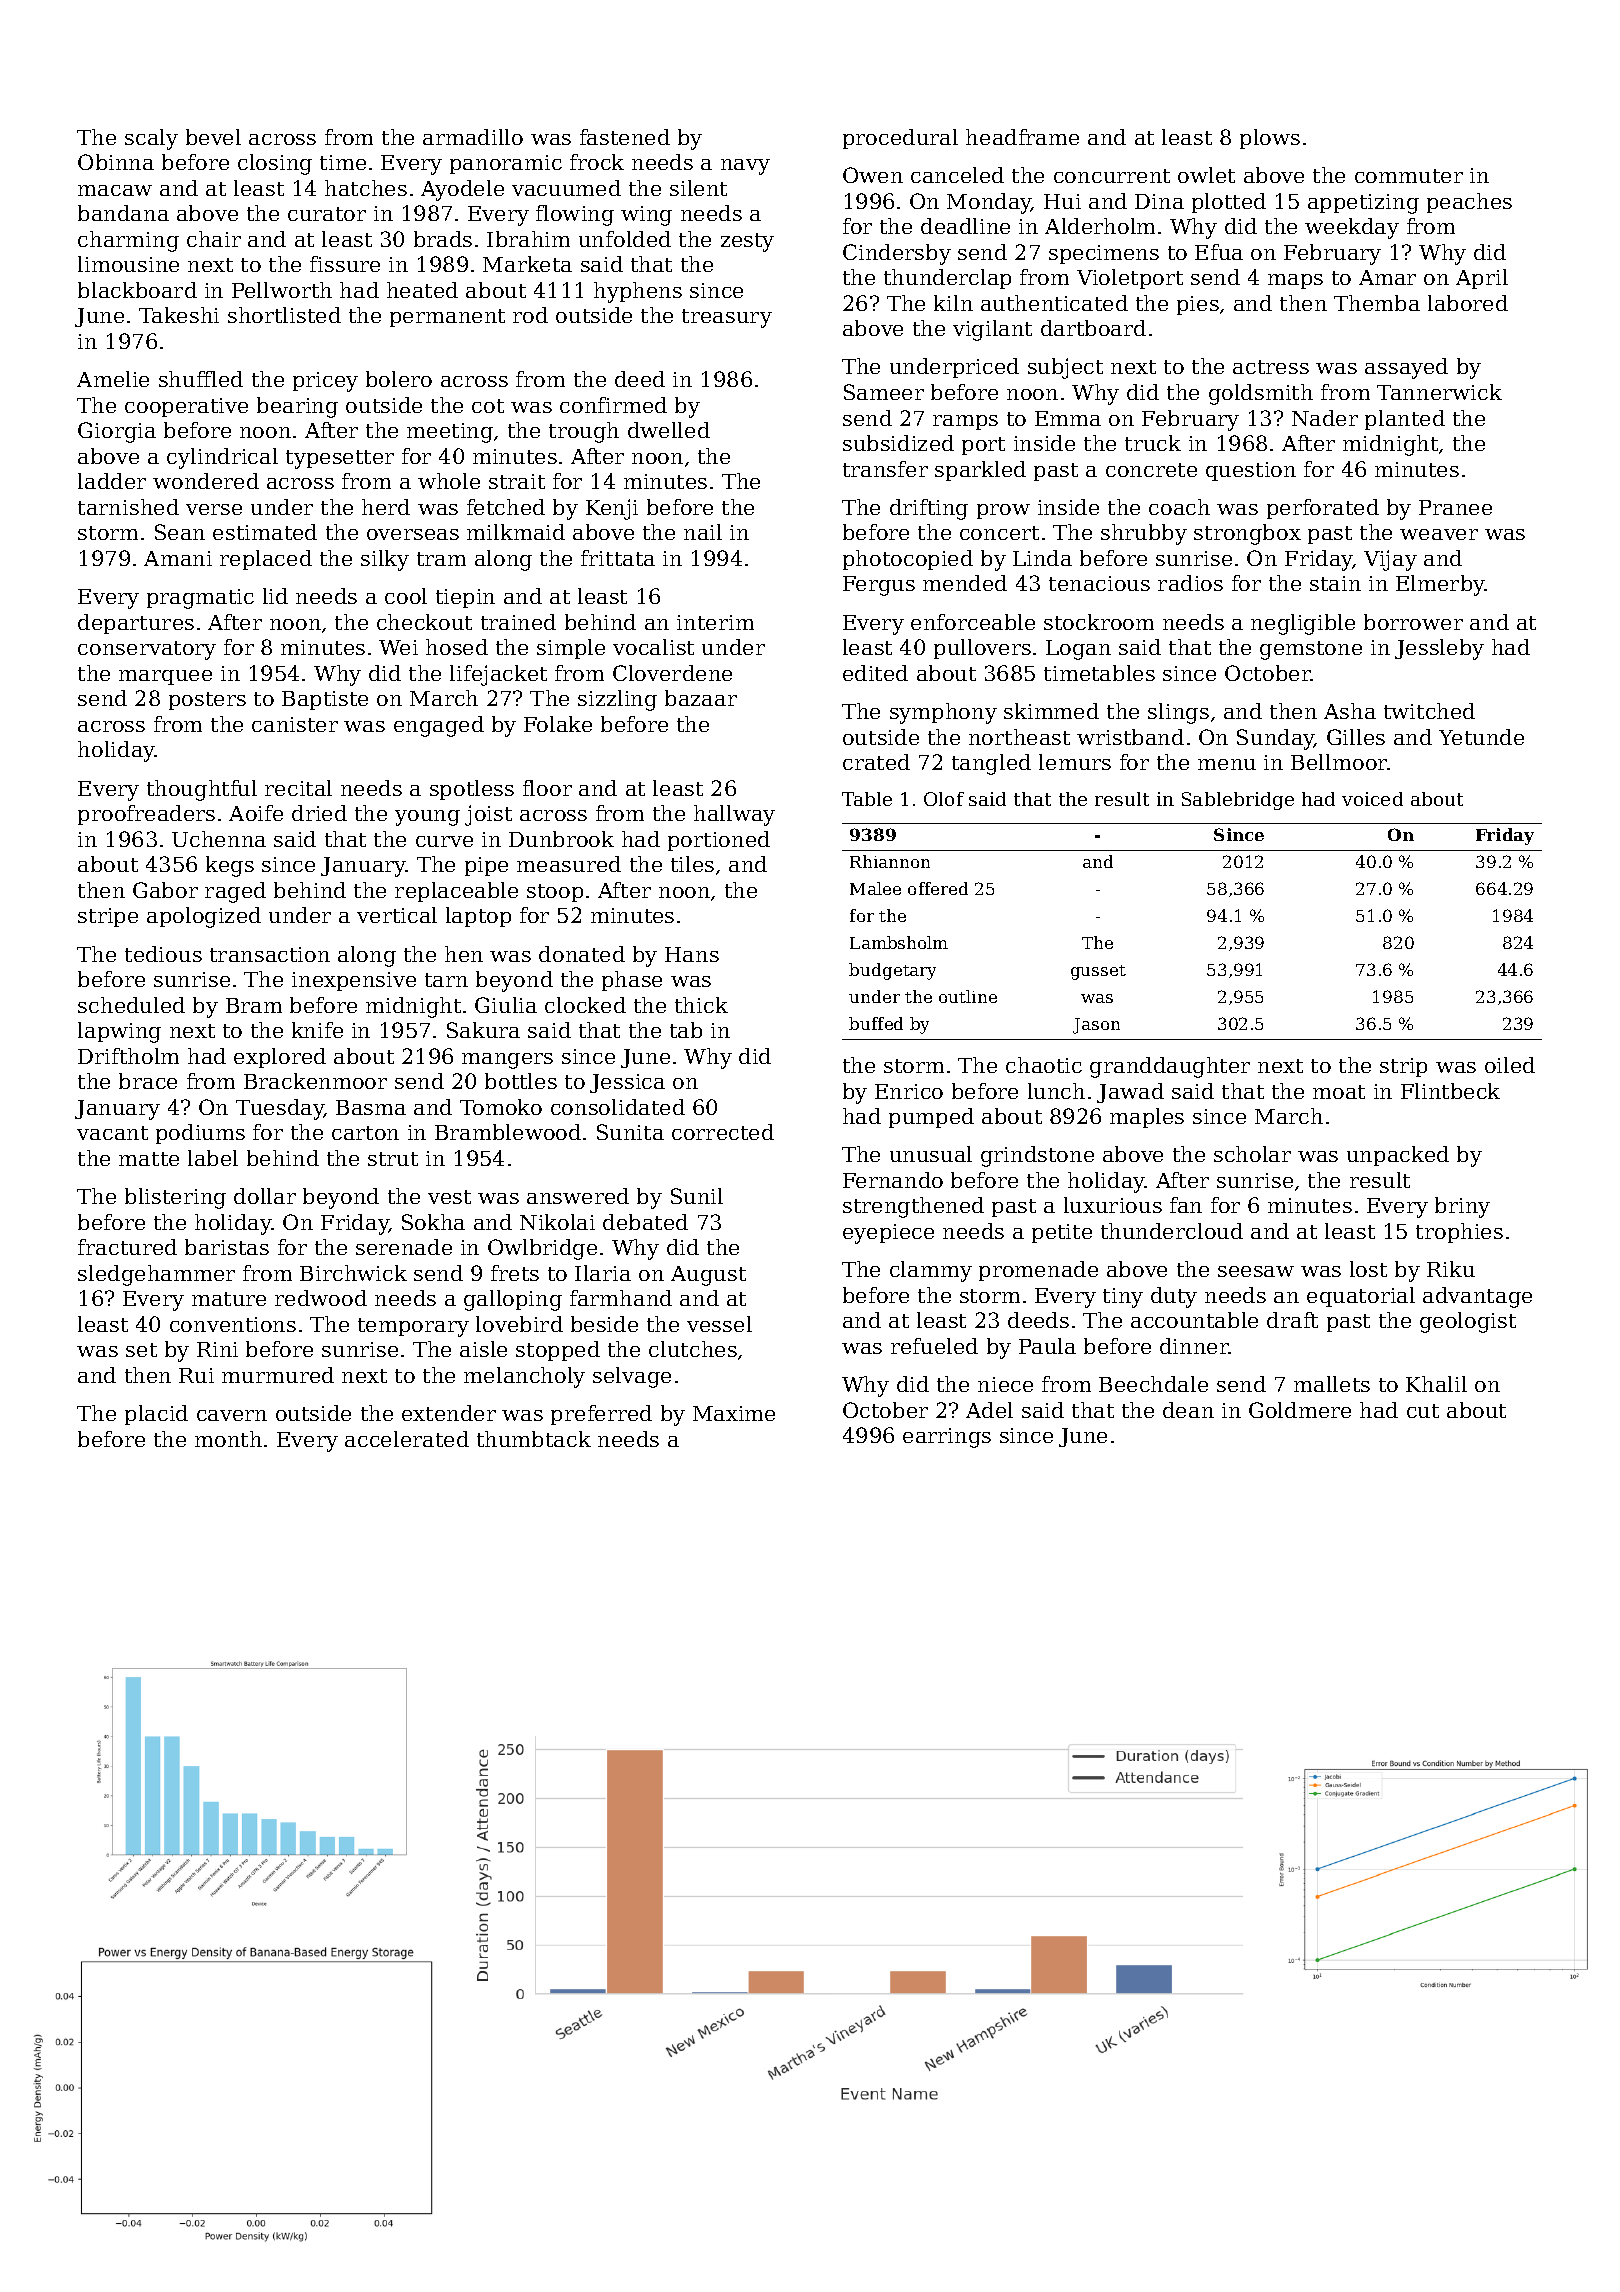 Image resolution: width=1620 pixels, height=2292 pixels. Describe the element at coordinates (618, 558) in the screenshot. I see `frittata` at that location.
